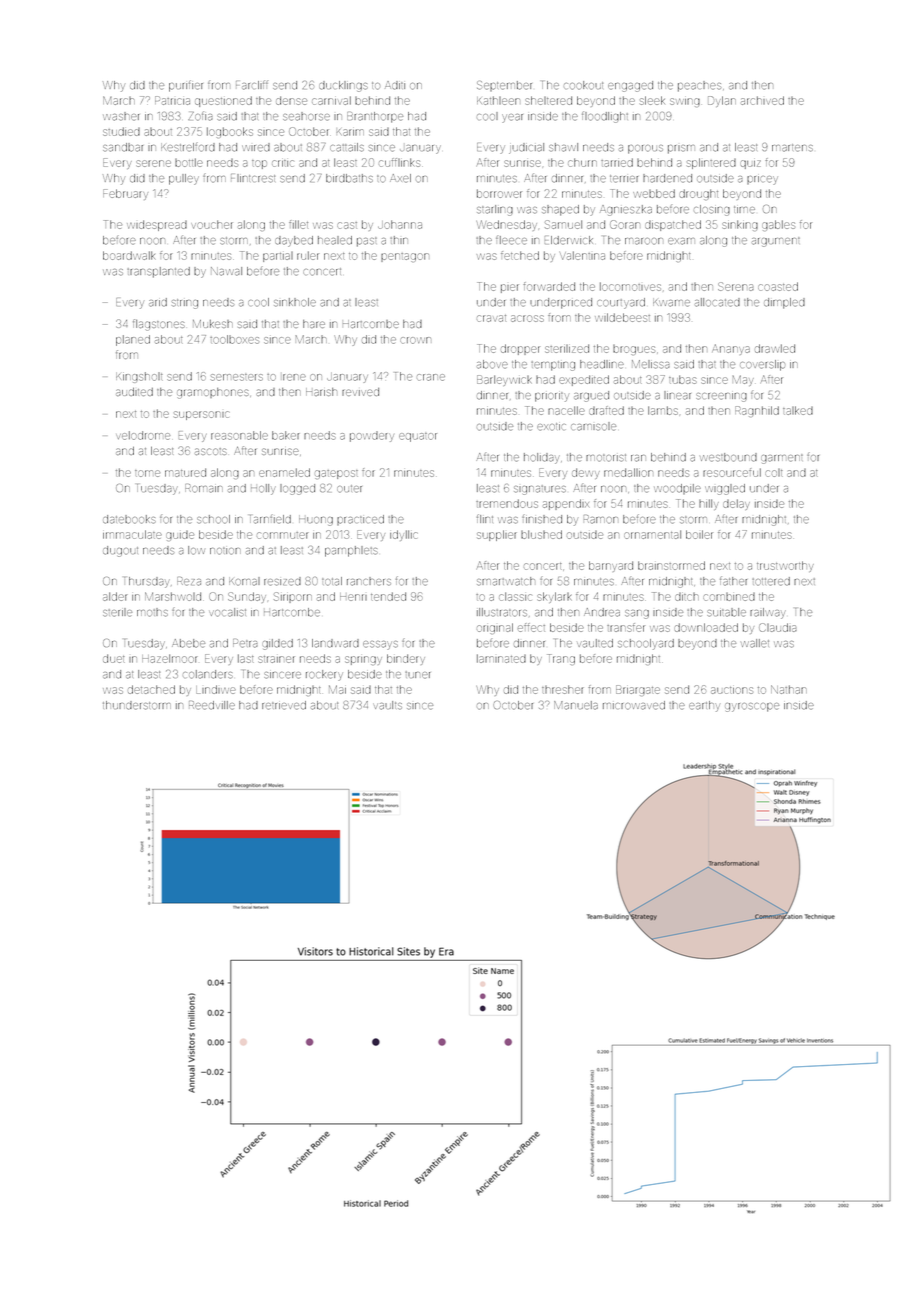  I want to click on ascots, so click(211, 451).
